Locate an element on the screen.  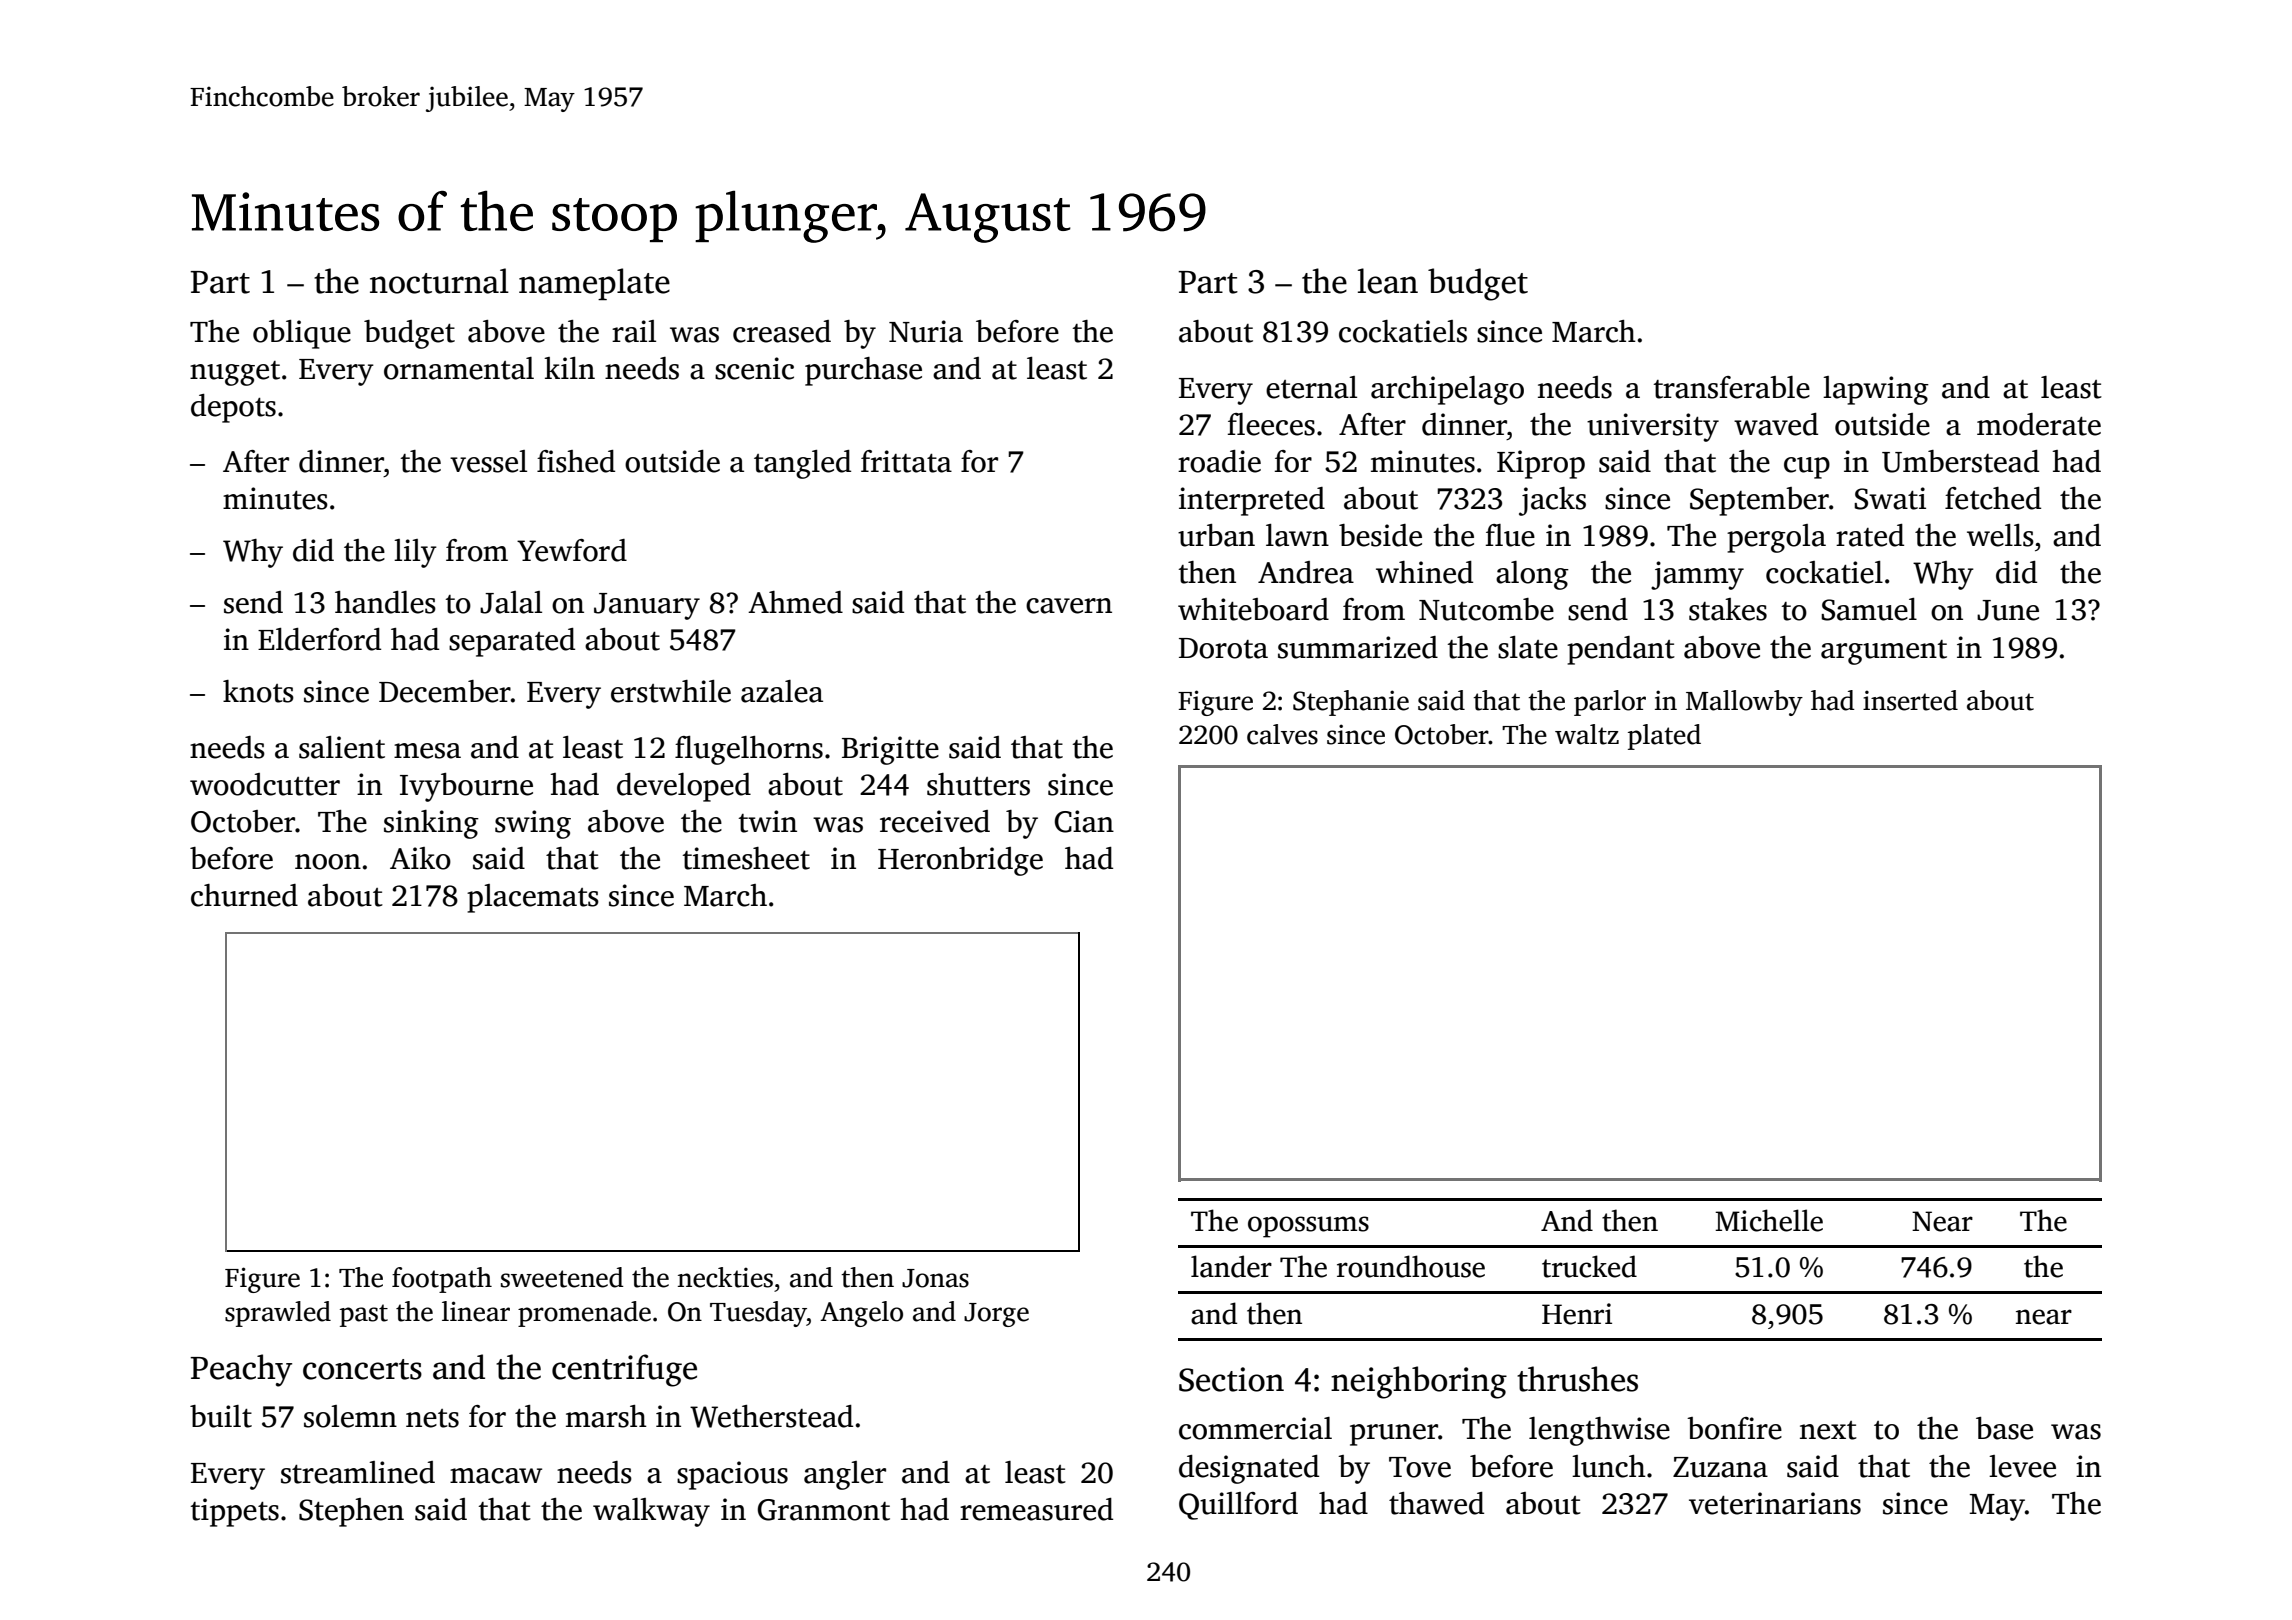
lapwing is located at coordinates (1876, 390).
